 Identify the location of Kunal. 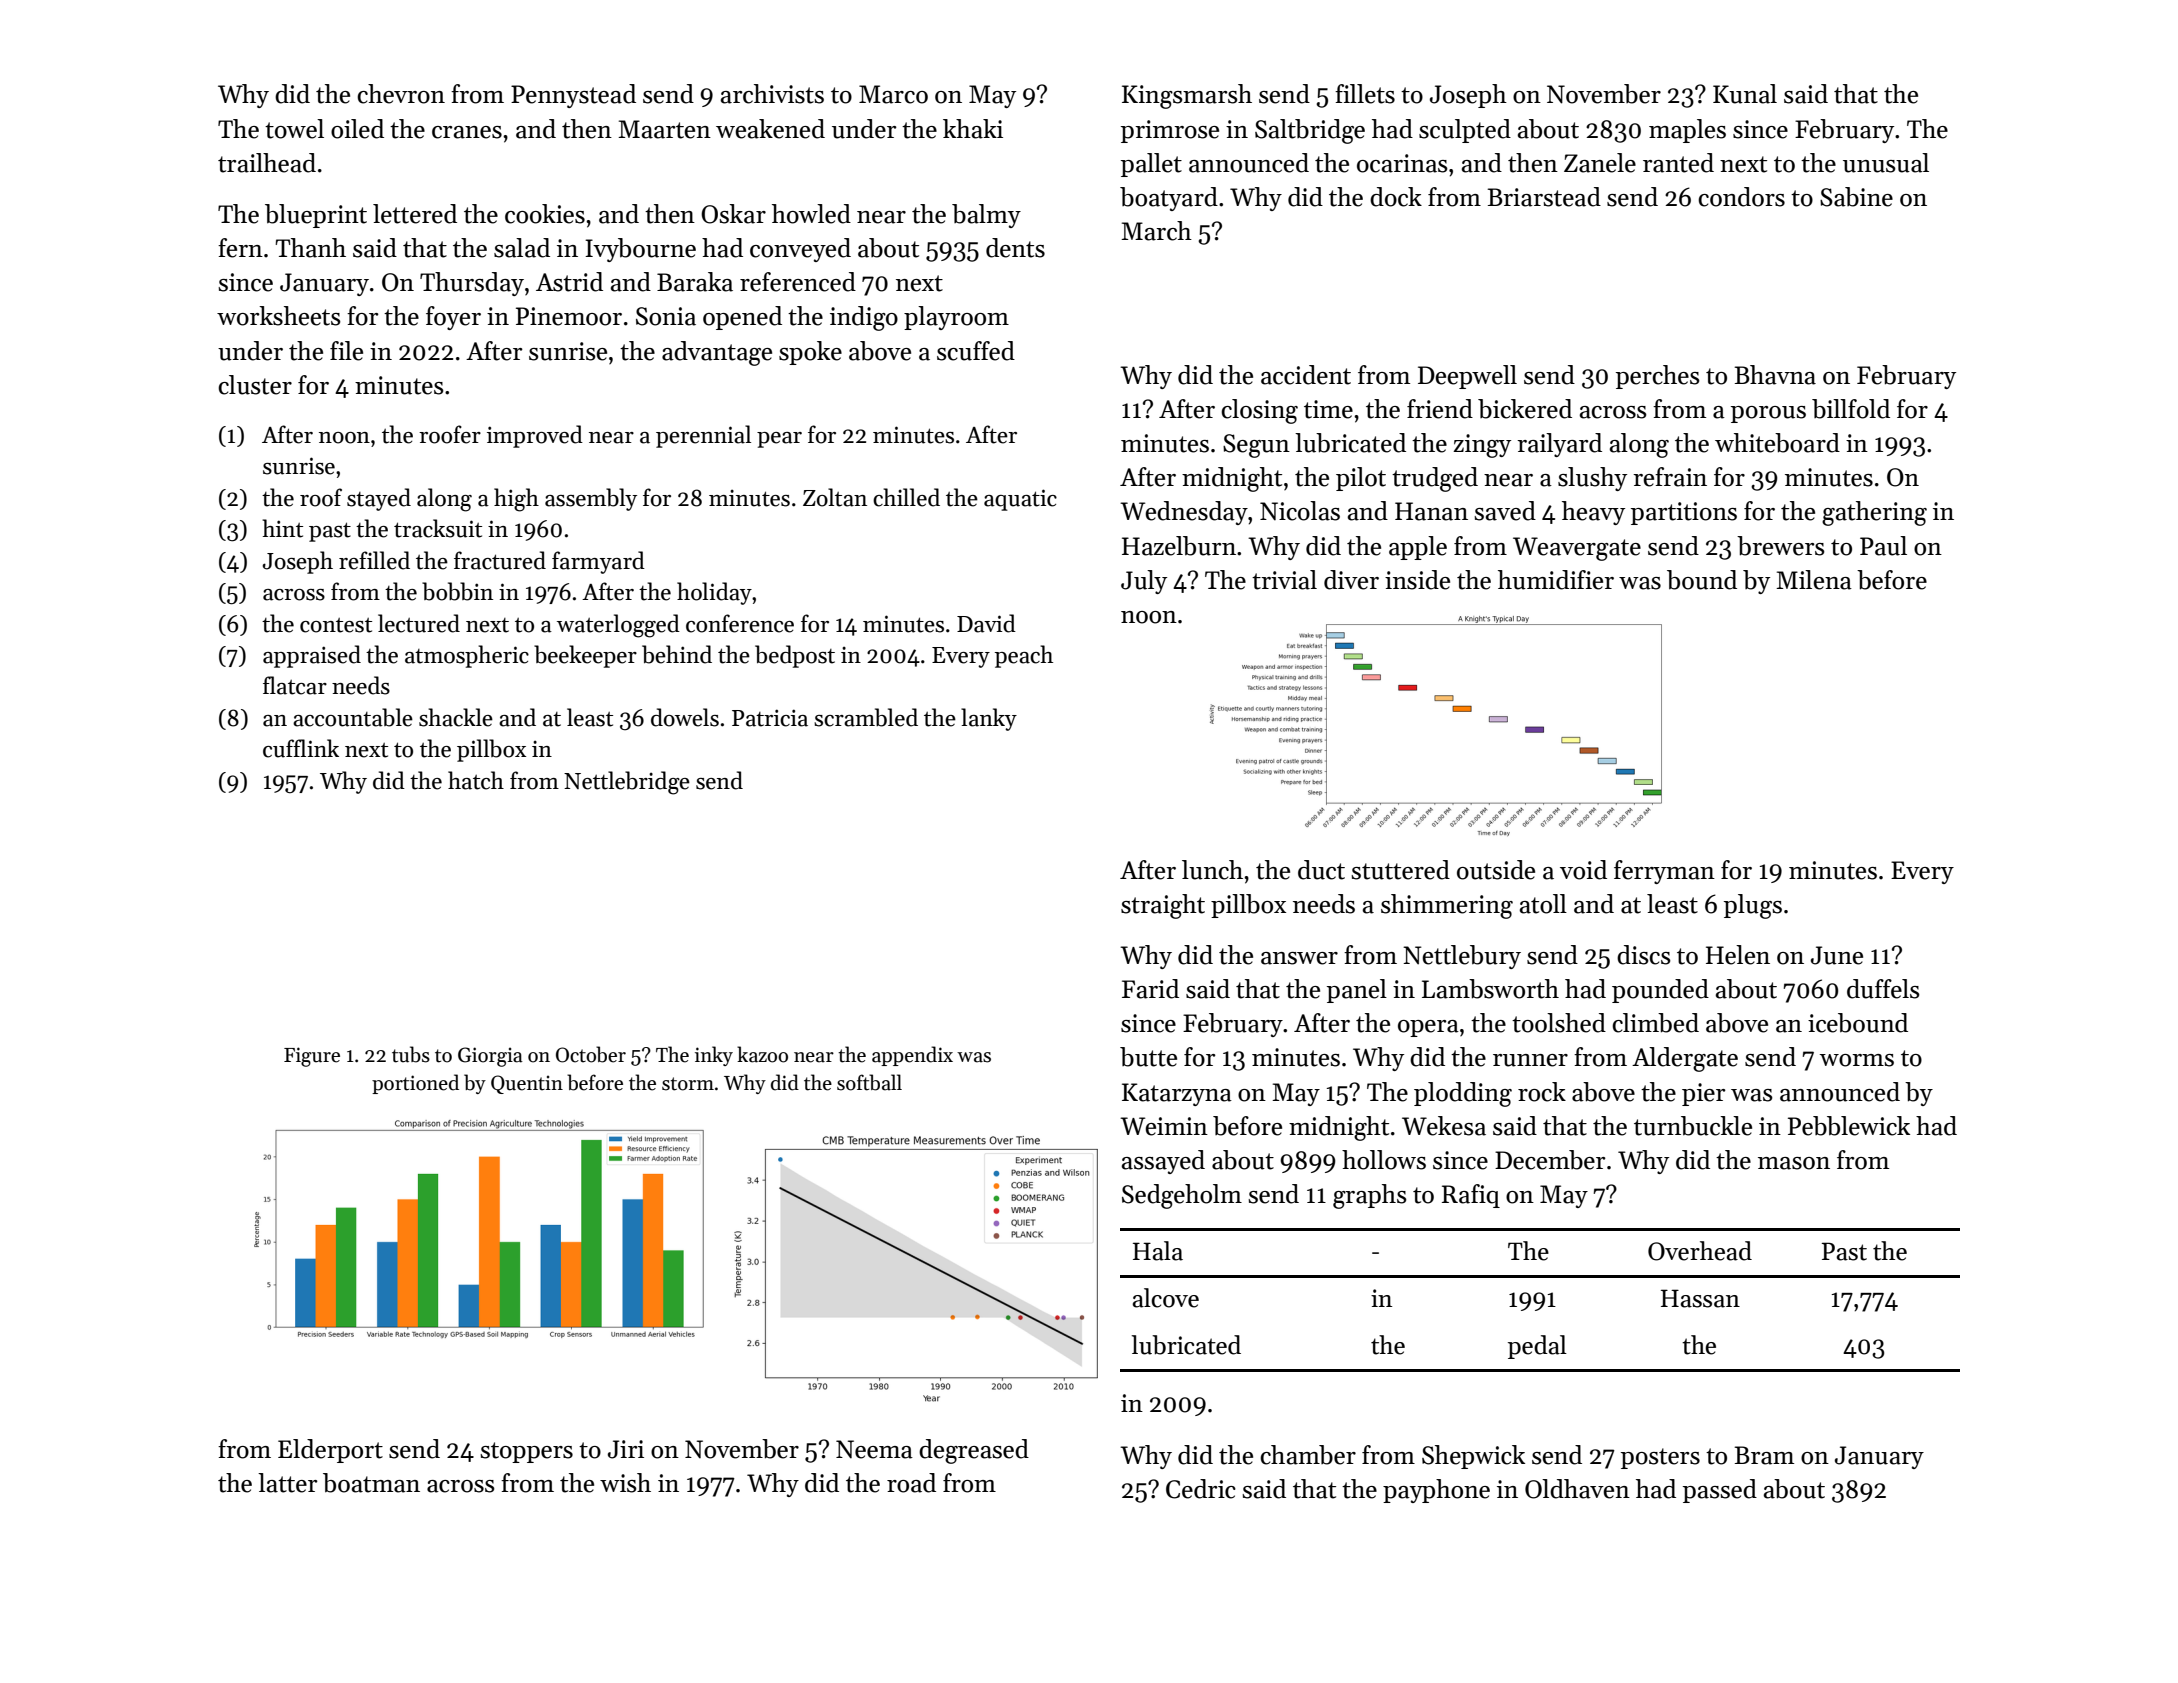
(1745, 94).
